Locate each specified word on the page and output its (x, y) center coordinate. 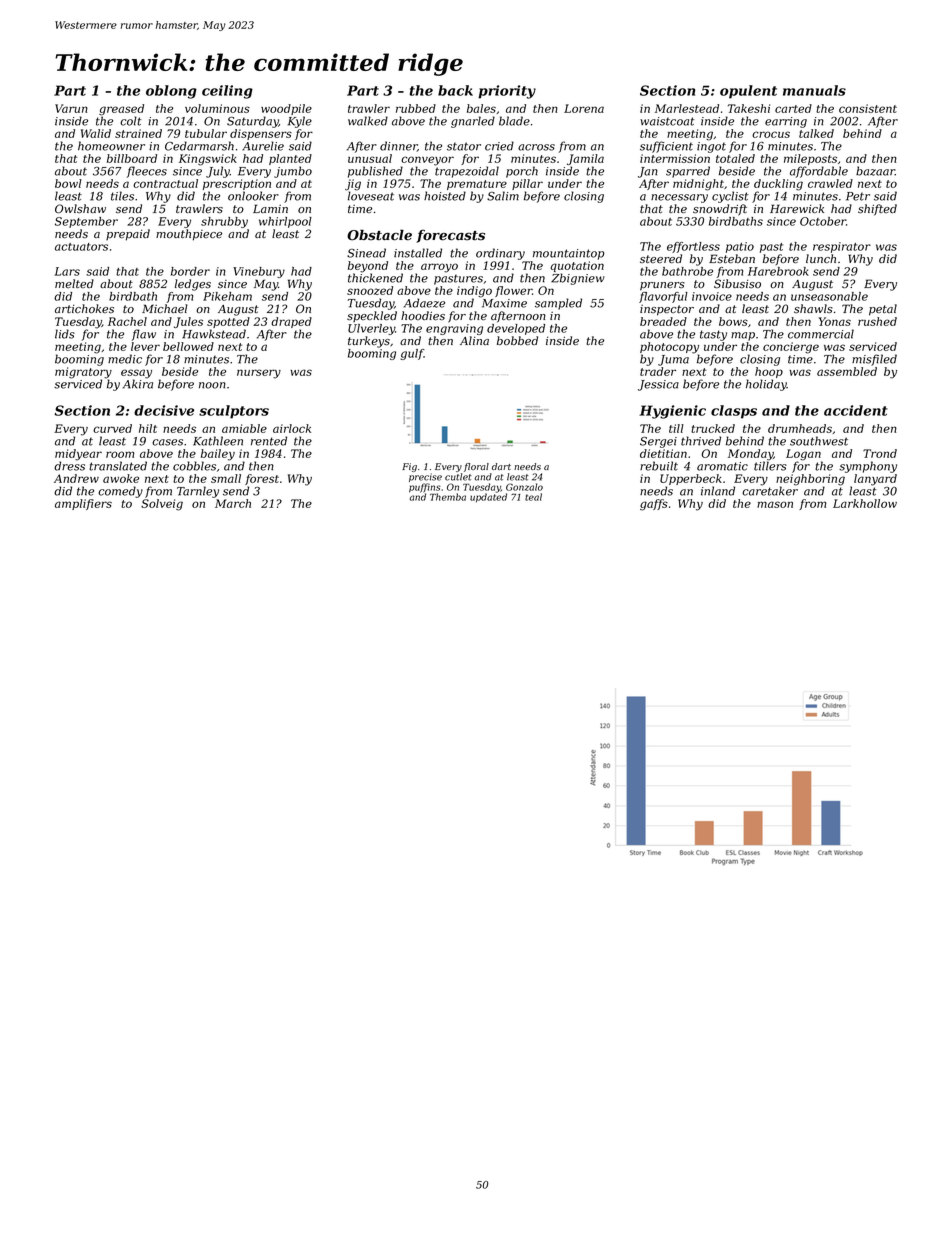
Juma (673, 360)
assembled (847, 371)
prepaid (128, 235)
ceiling (227, 92)
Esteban (732, 258)
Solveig (162, 505)
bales (481, 108)
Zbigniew (578, 279)
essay (136, 374)
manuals (814, 90)
